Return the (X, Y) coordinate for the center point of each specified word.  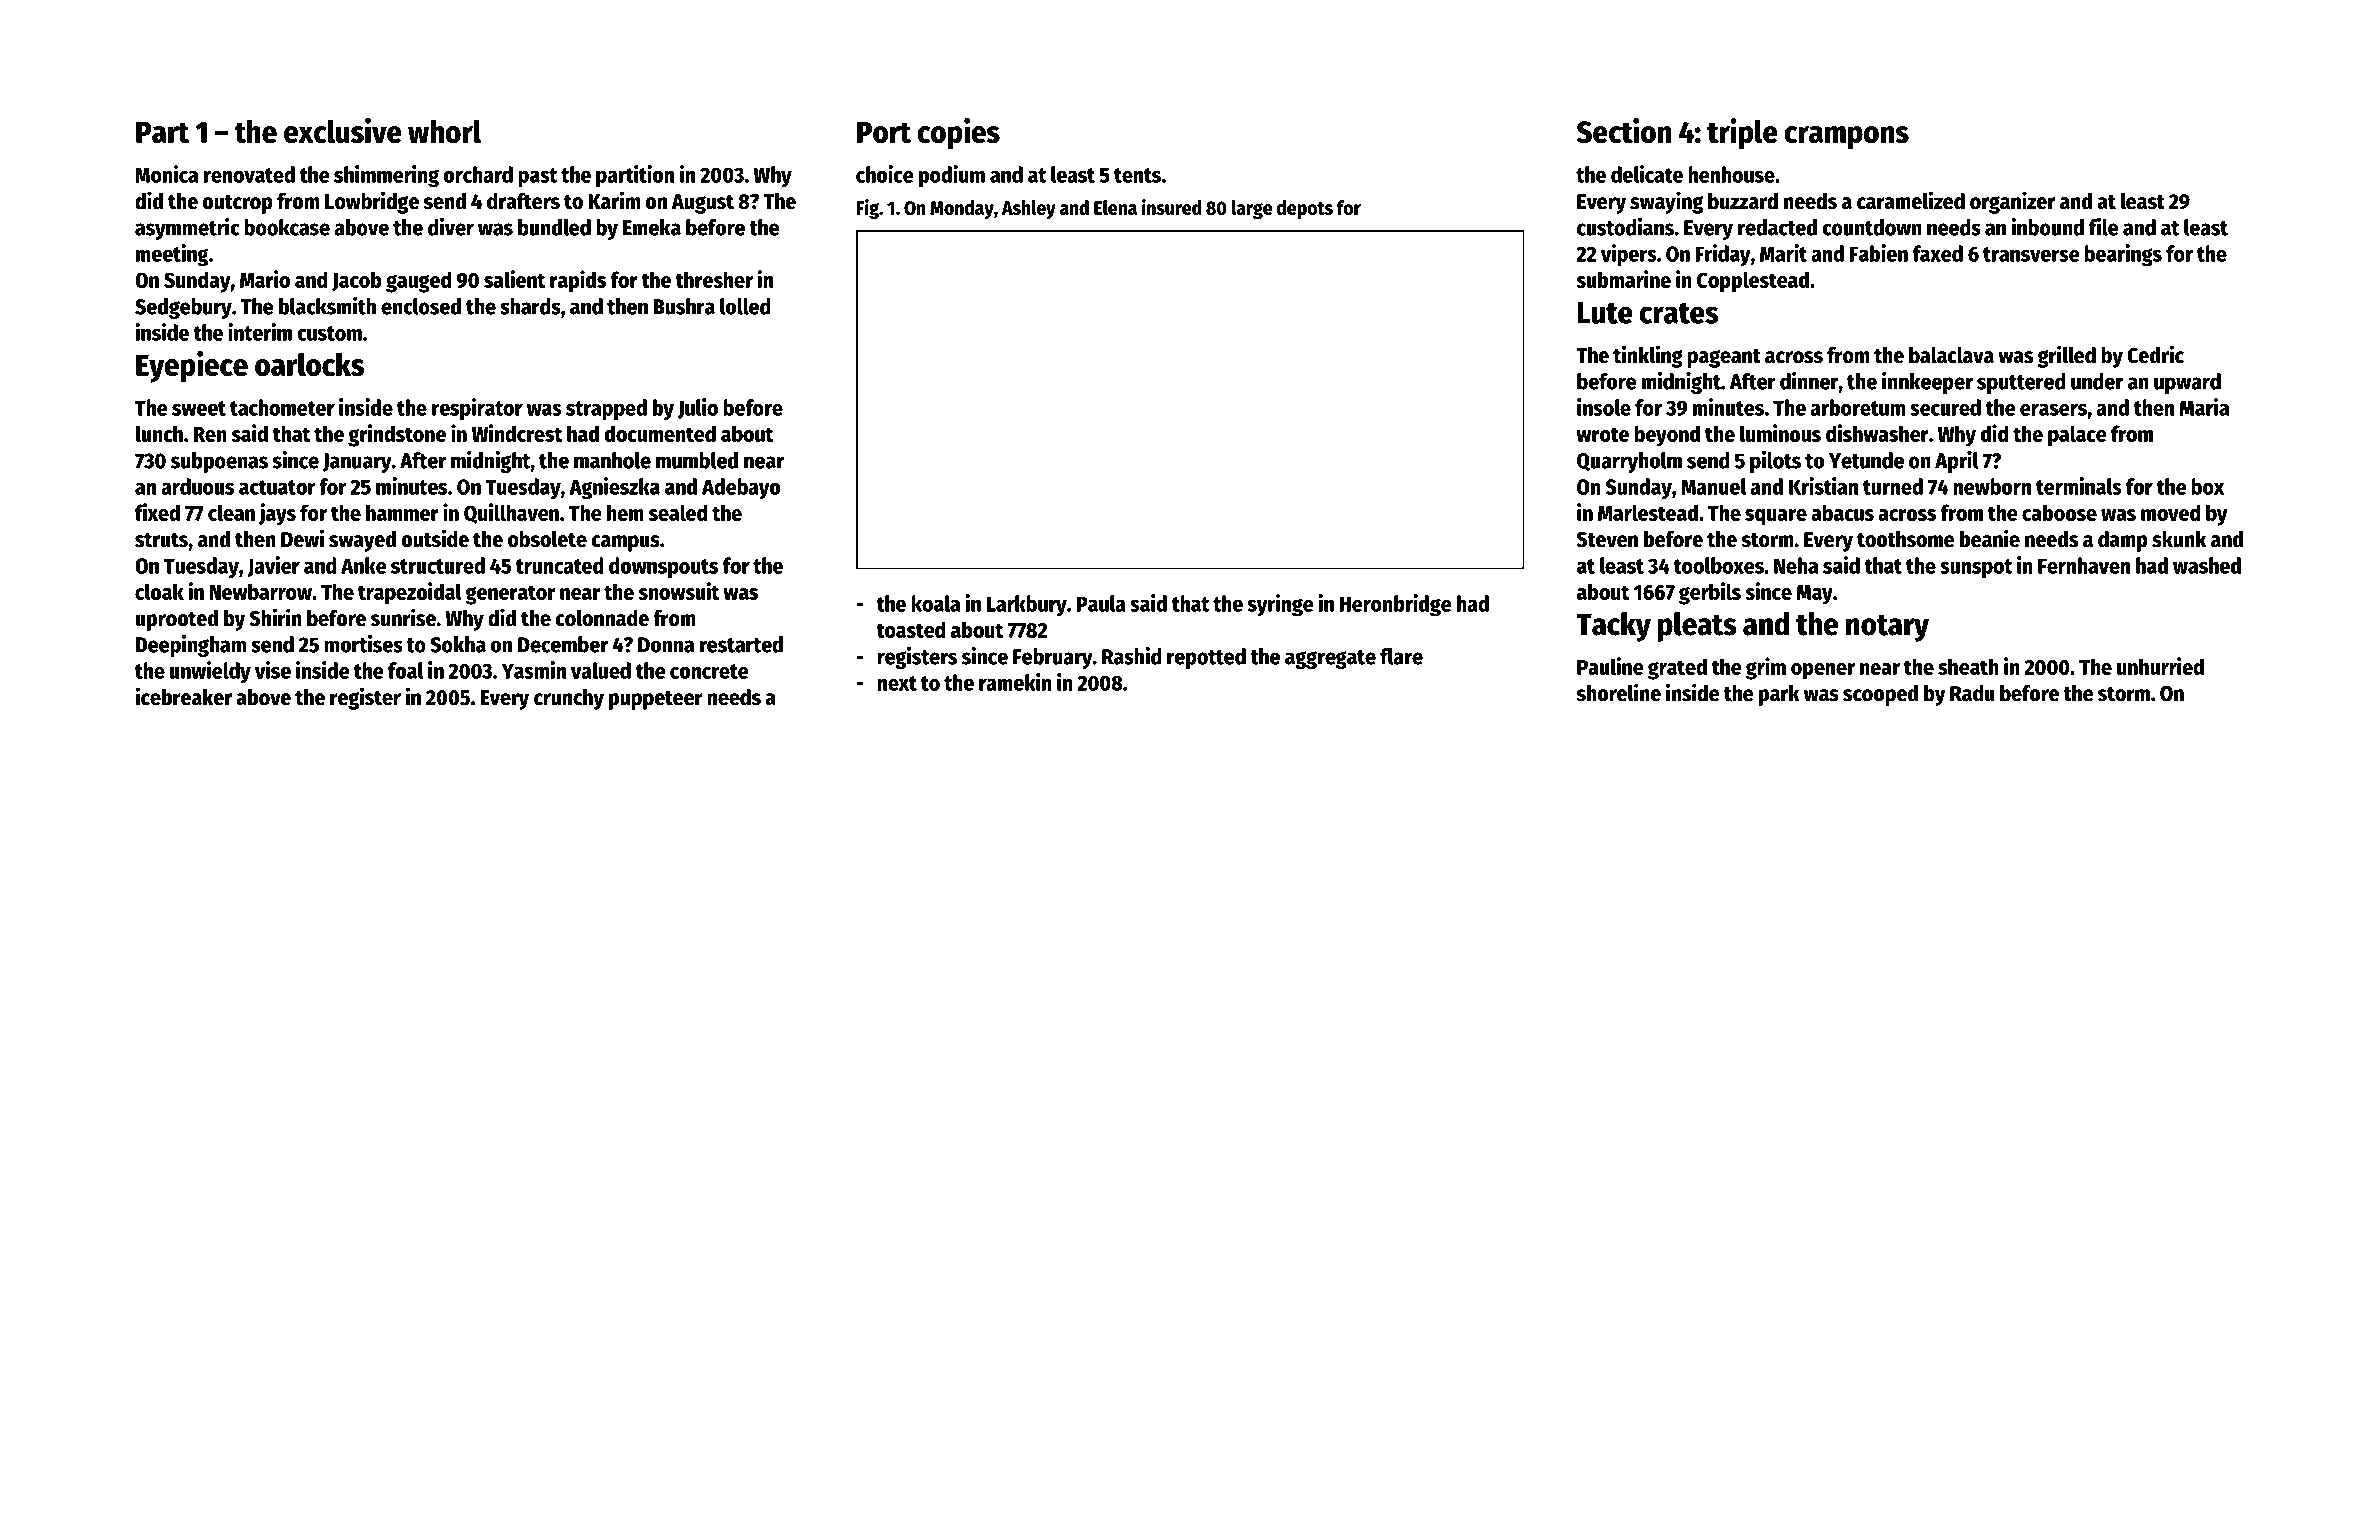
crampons (1846, 138)
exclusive (343, 131)
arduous (197, 486)
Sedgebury (183, 308)
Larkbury (1027, 605)
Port (884, 132)
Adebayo (741, 488)
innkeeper (1927, 383)
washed (2207, 565)
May (1815, 595)
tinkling (1648, 356)
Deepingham (191, 646)
